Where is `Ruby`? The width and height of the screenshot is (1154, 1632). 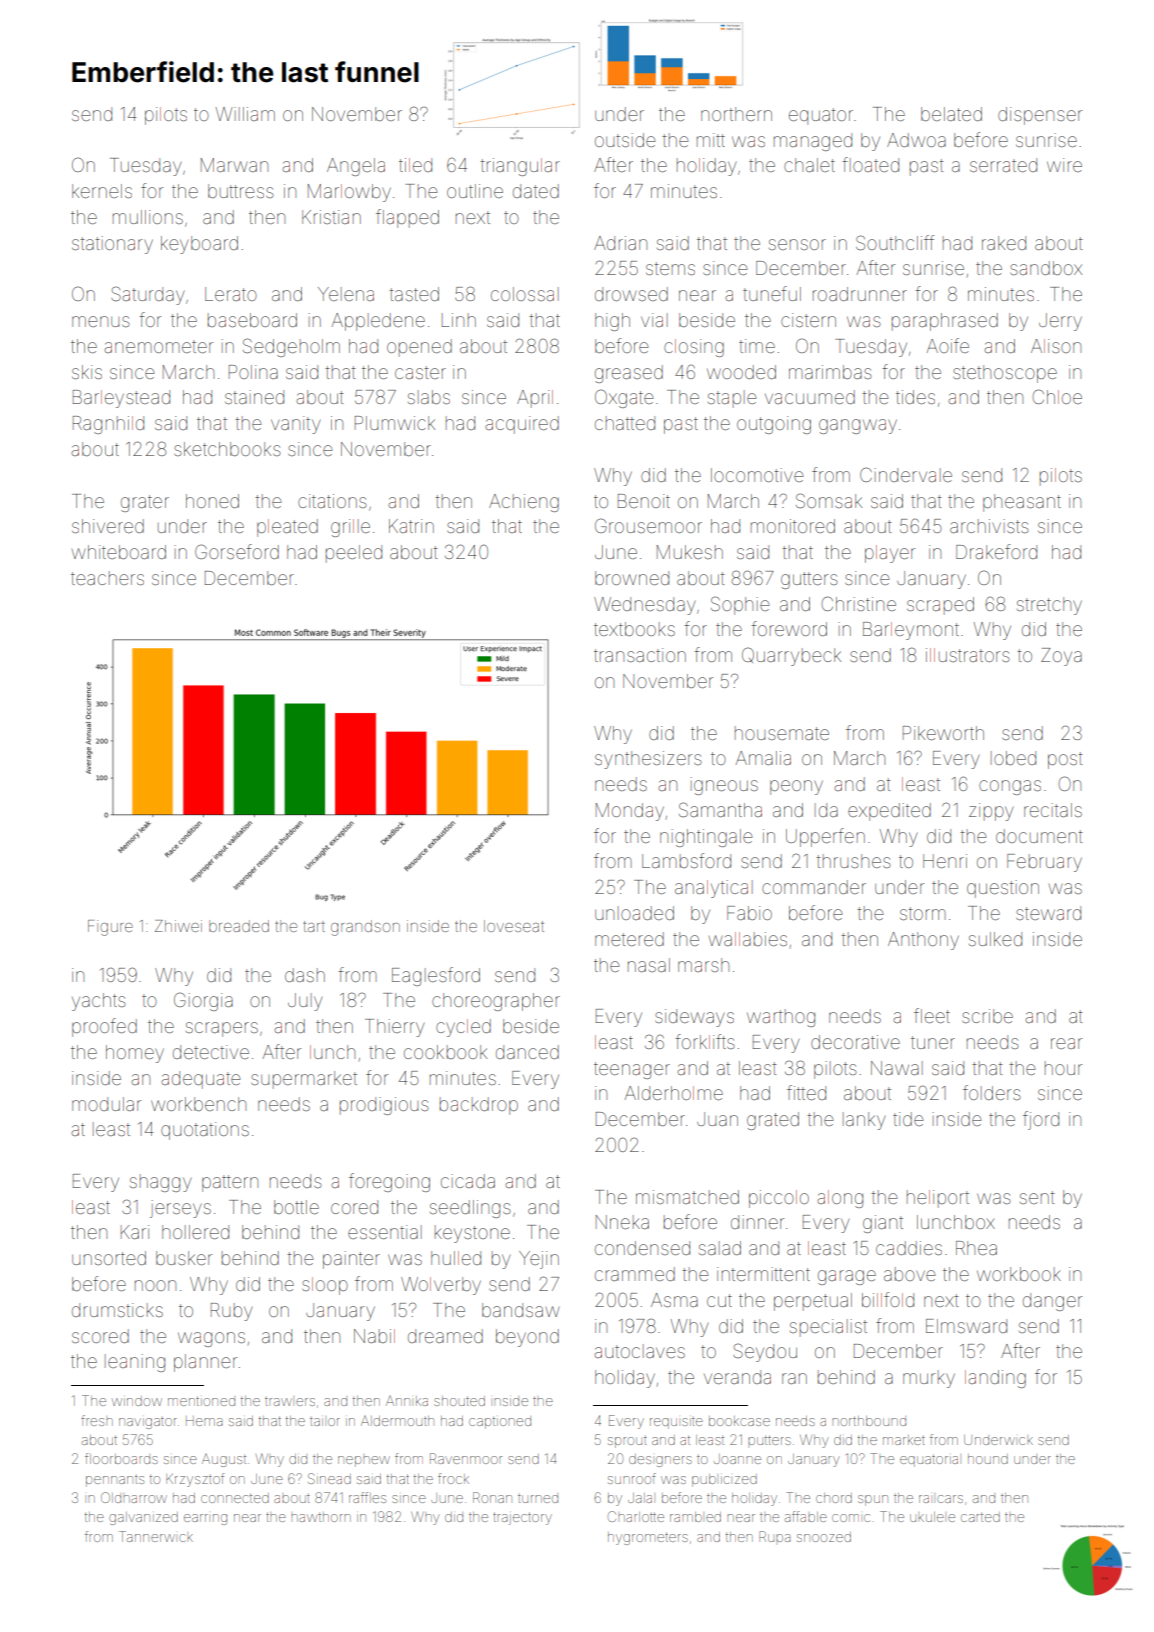 Ruby is located at coordinates (231, 1312).
